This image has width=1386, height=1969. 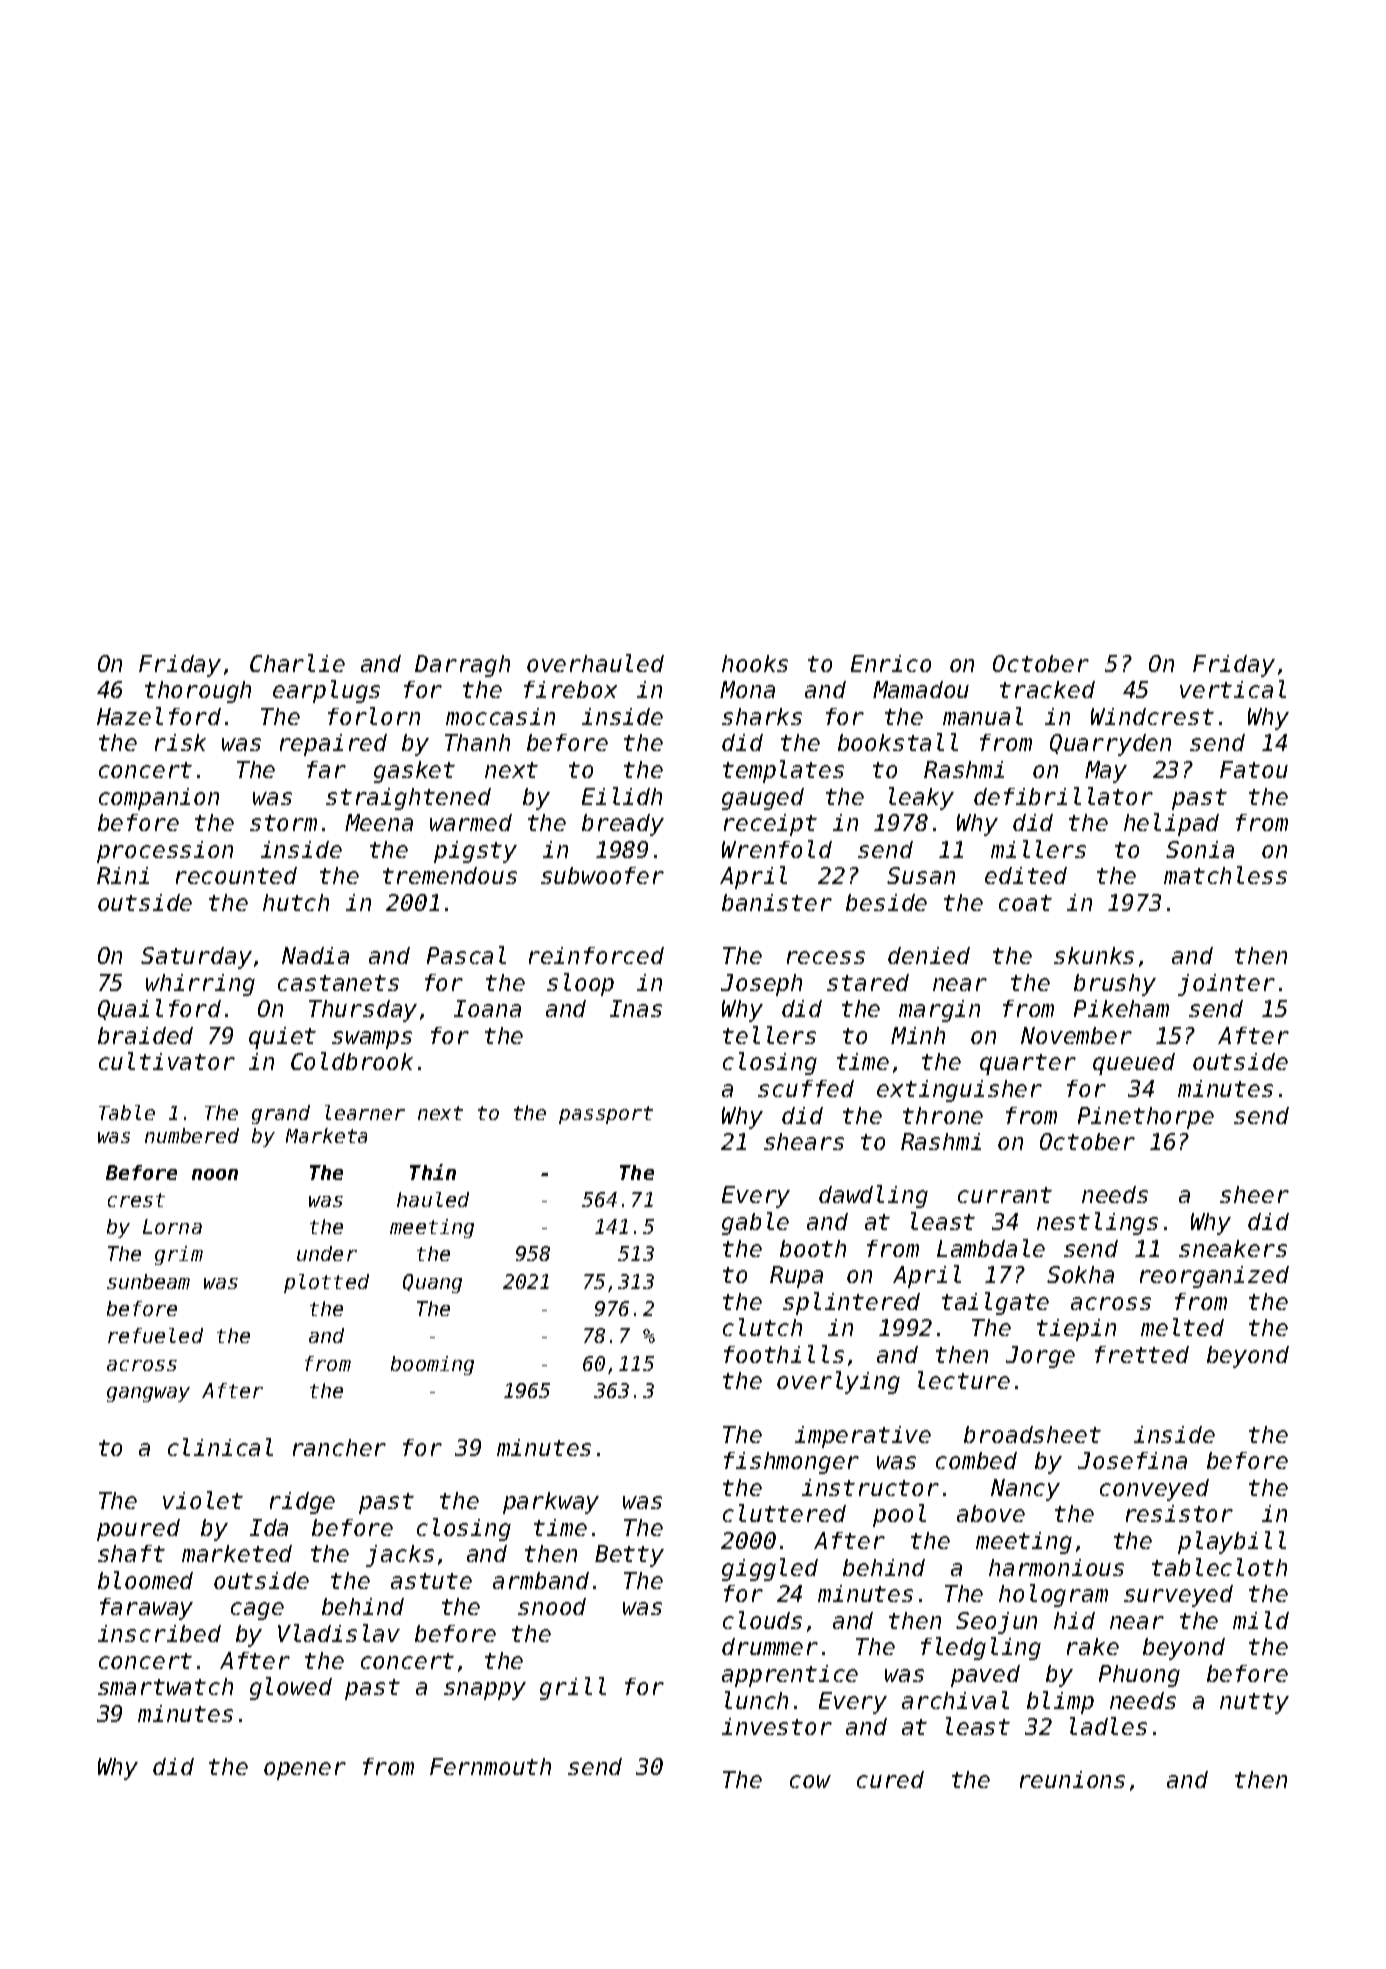 What do you see at coordinates (747, 689) in the image?
I see `Mona` at bounding box center [747, 689].
